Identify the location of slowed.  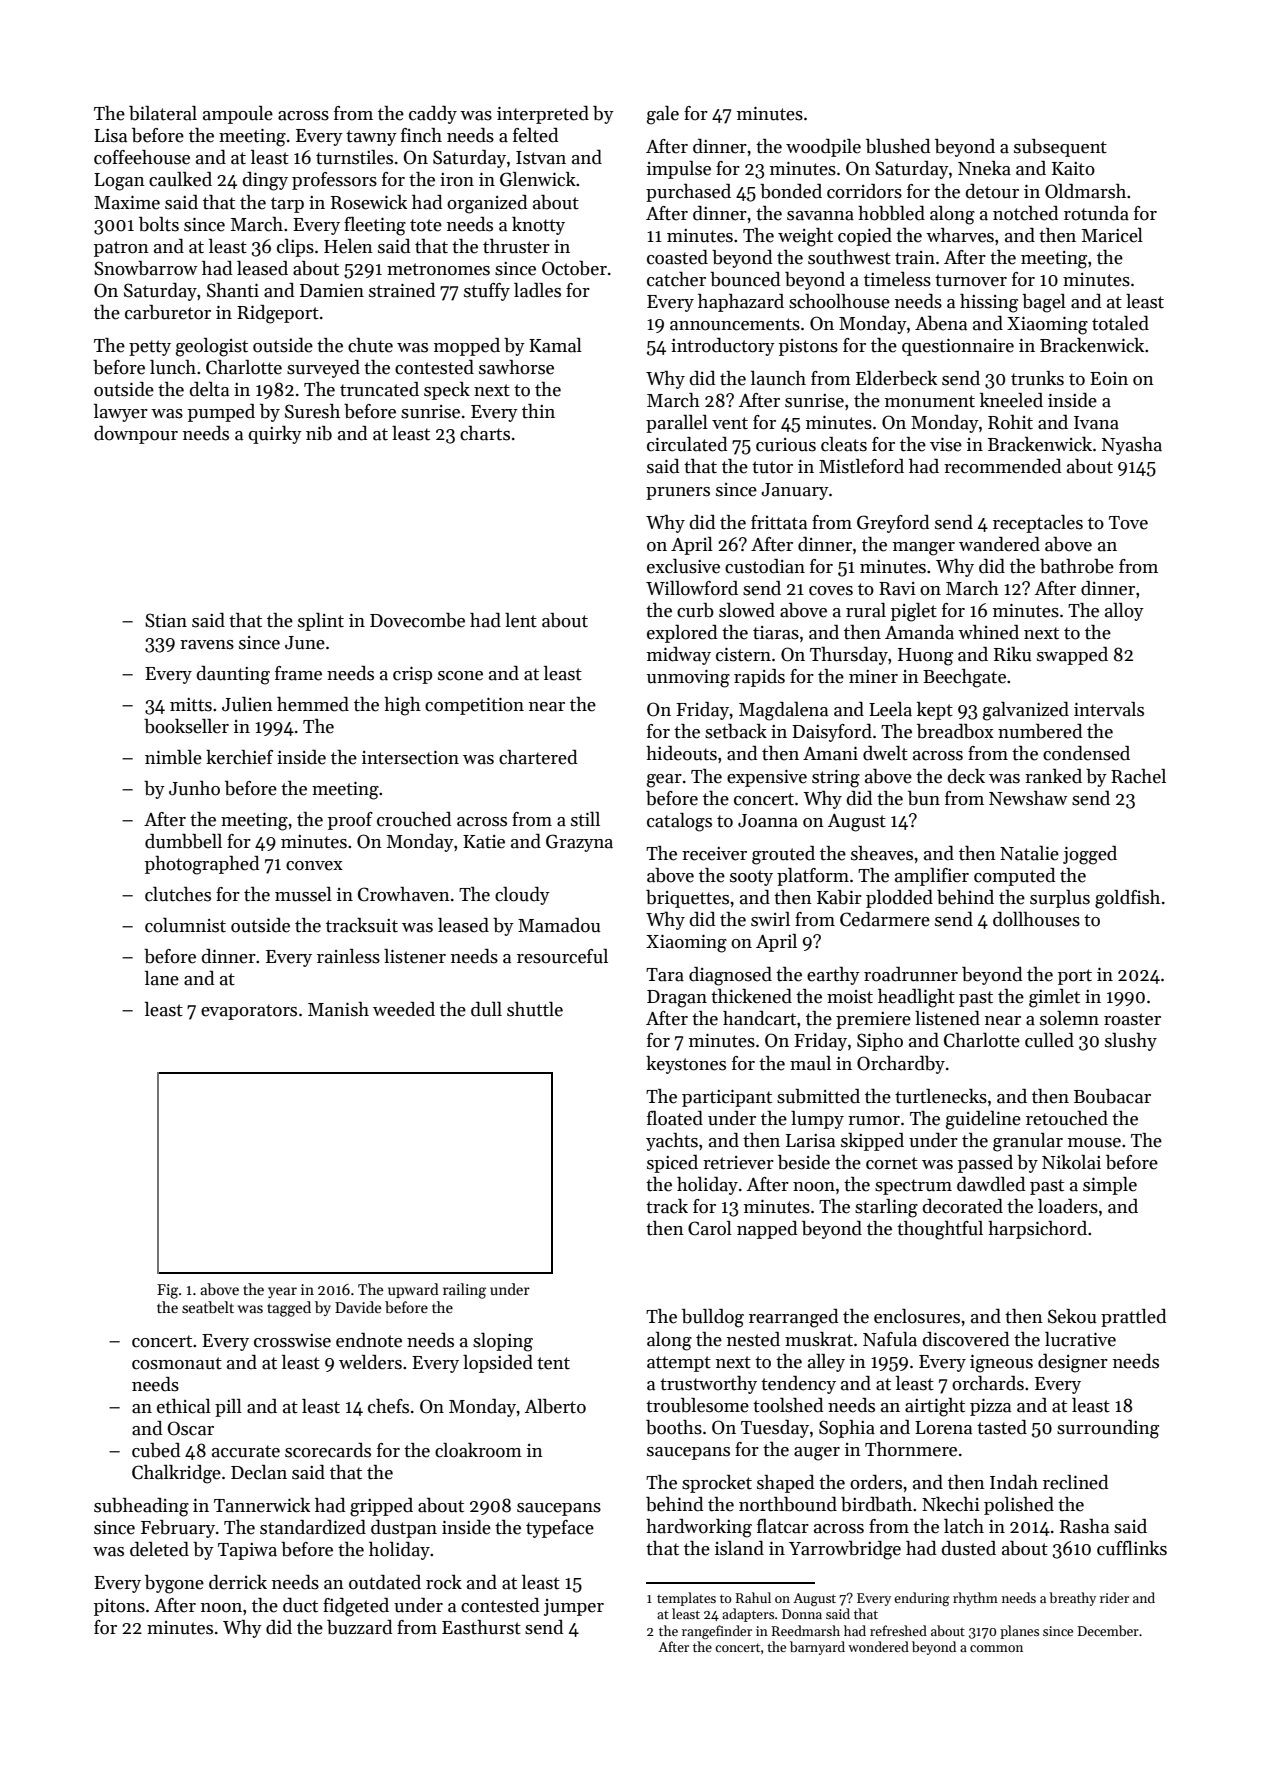
(747, 610).
